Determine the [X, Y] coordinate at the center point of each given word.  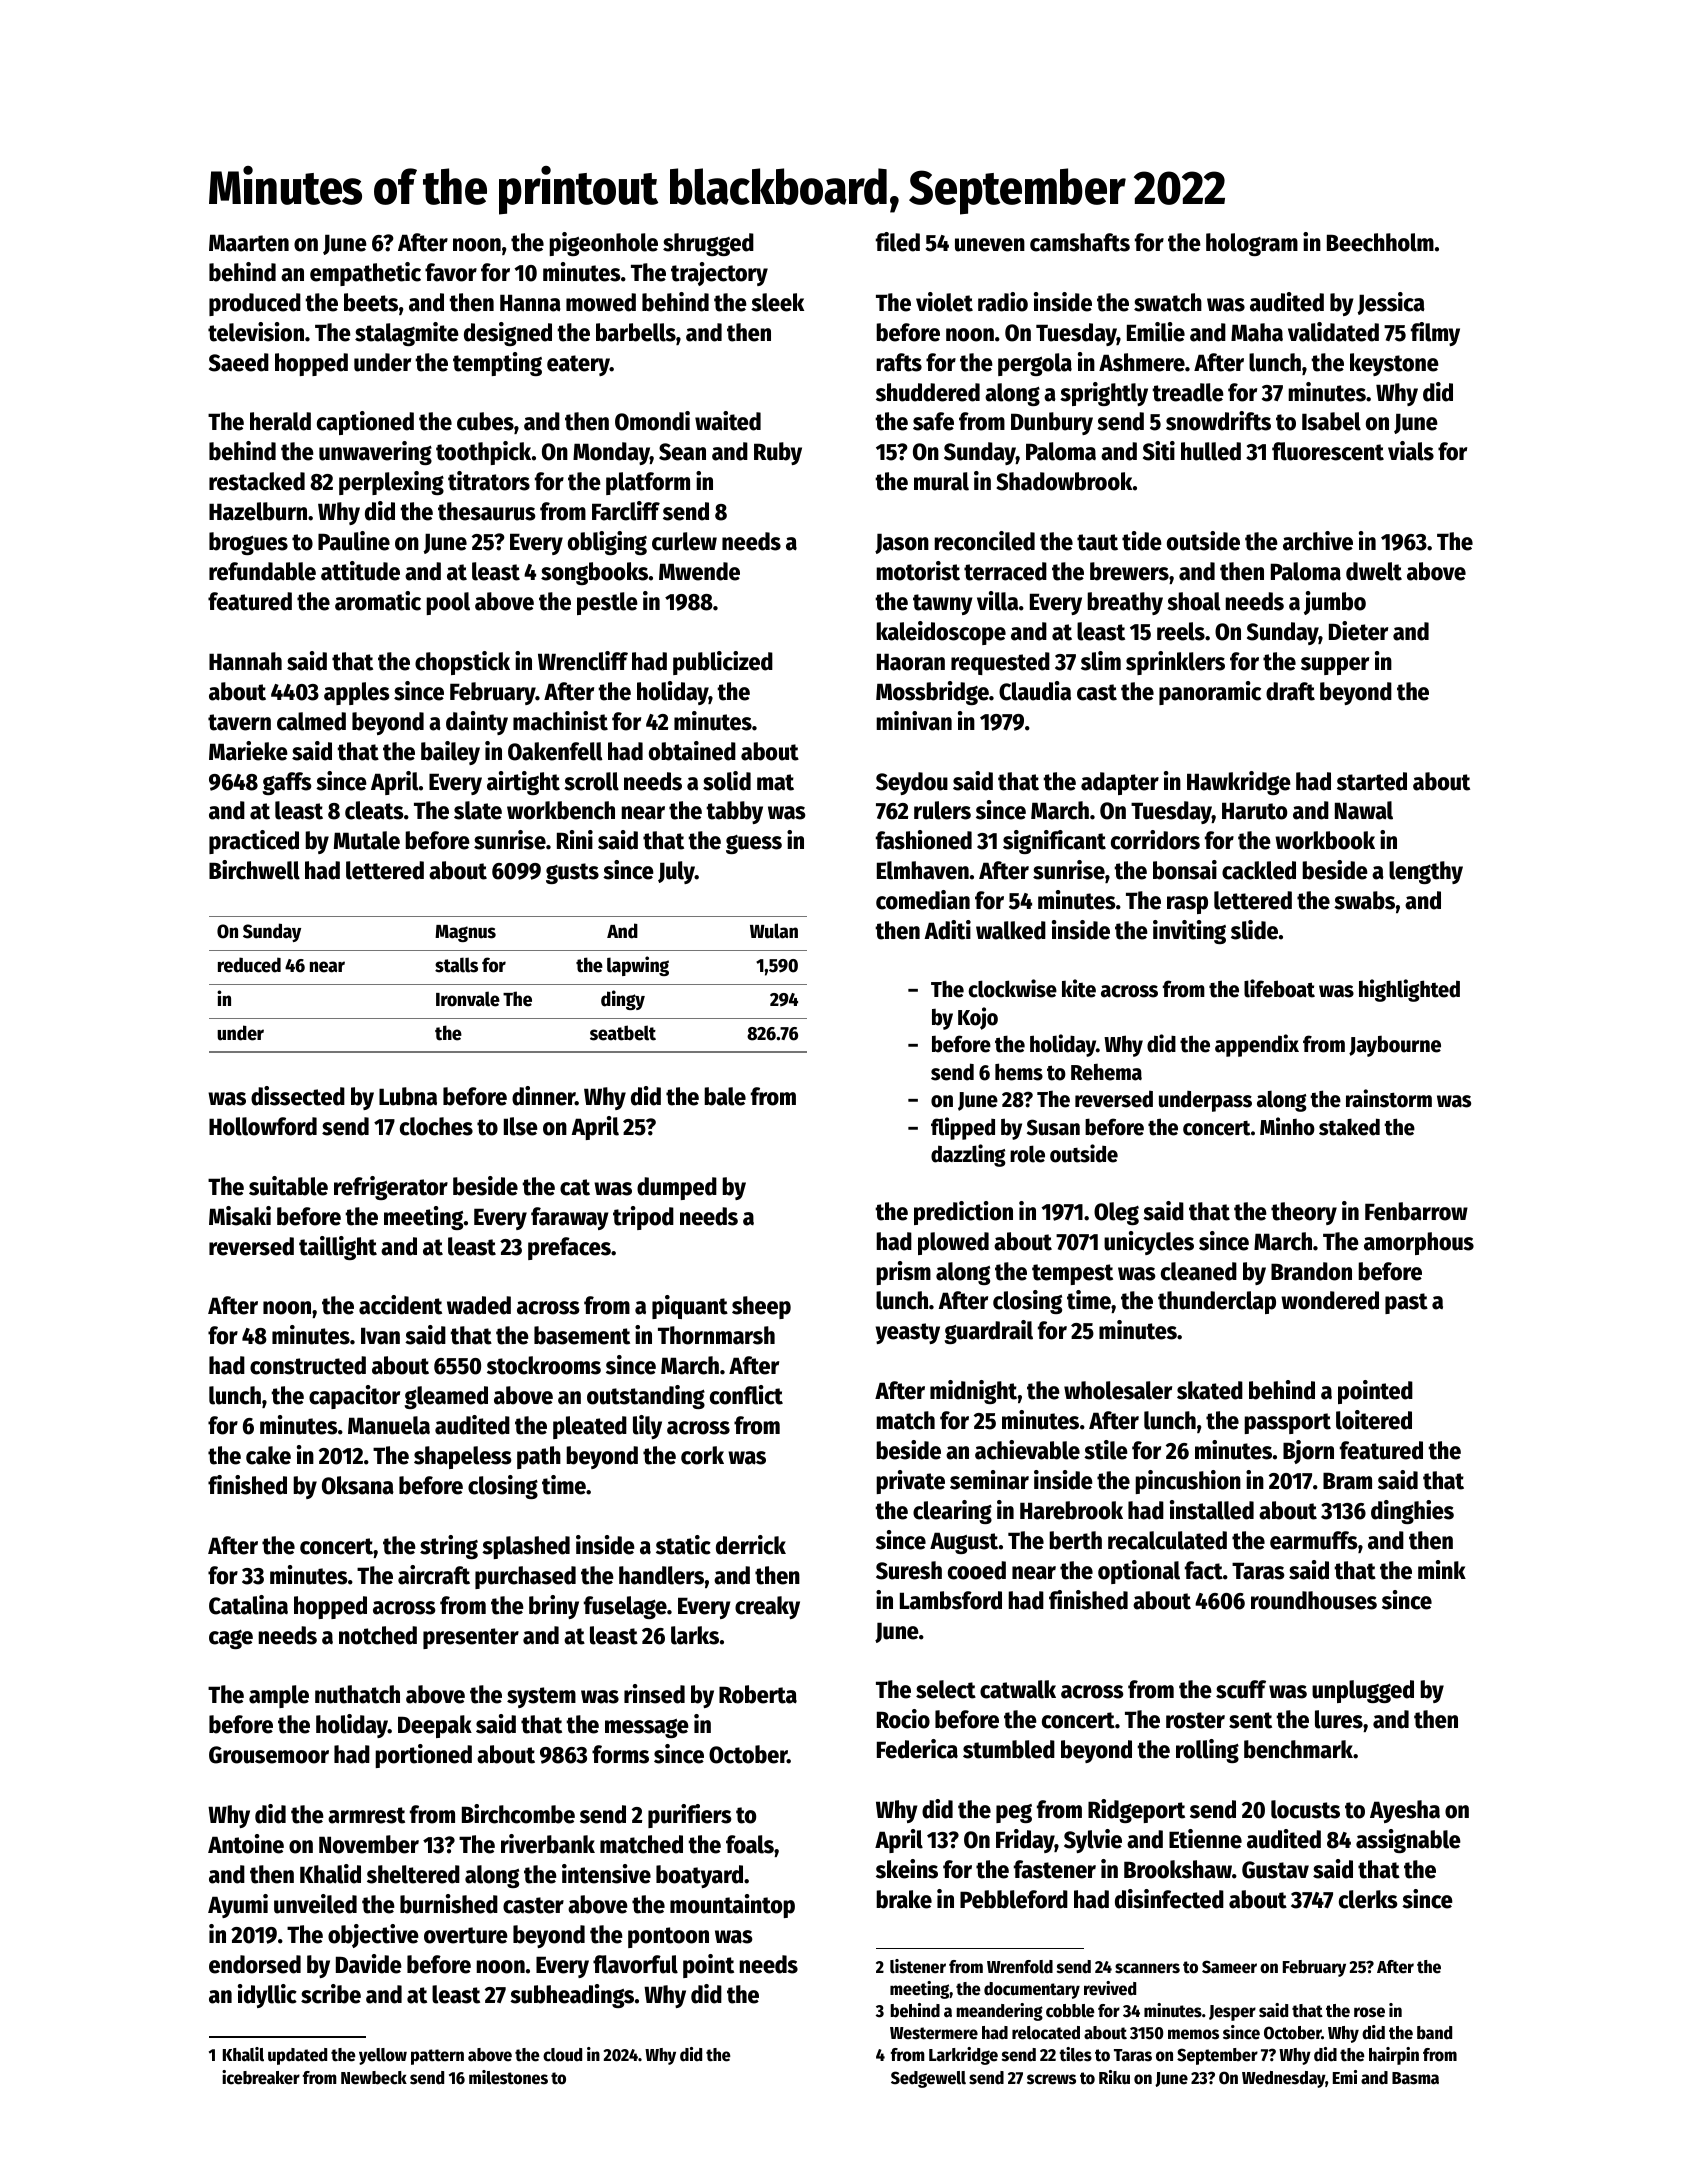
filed [898, 242]
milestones [508, 2077]
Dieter [1358, 631]
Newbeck [374, 2078]
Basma [1415, 2078]
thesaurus [487, 511]
